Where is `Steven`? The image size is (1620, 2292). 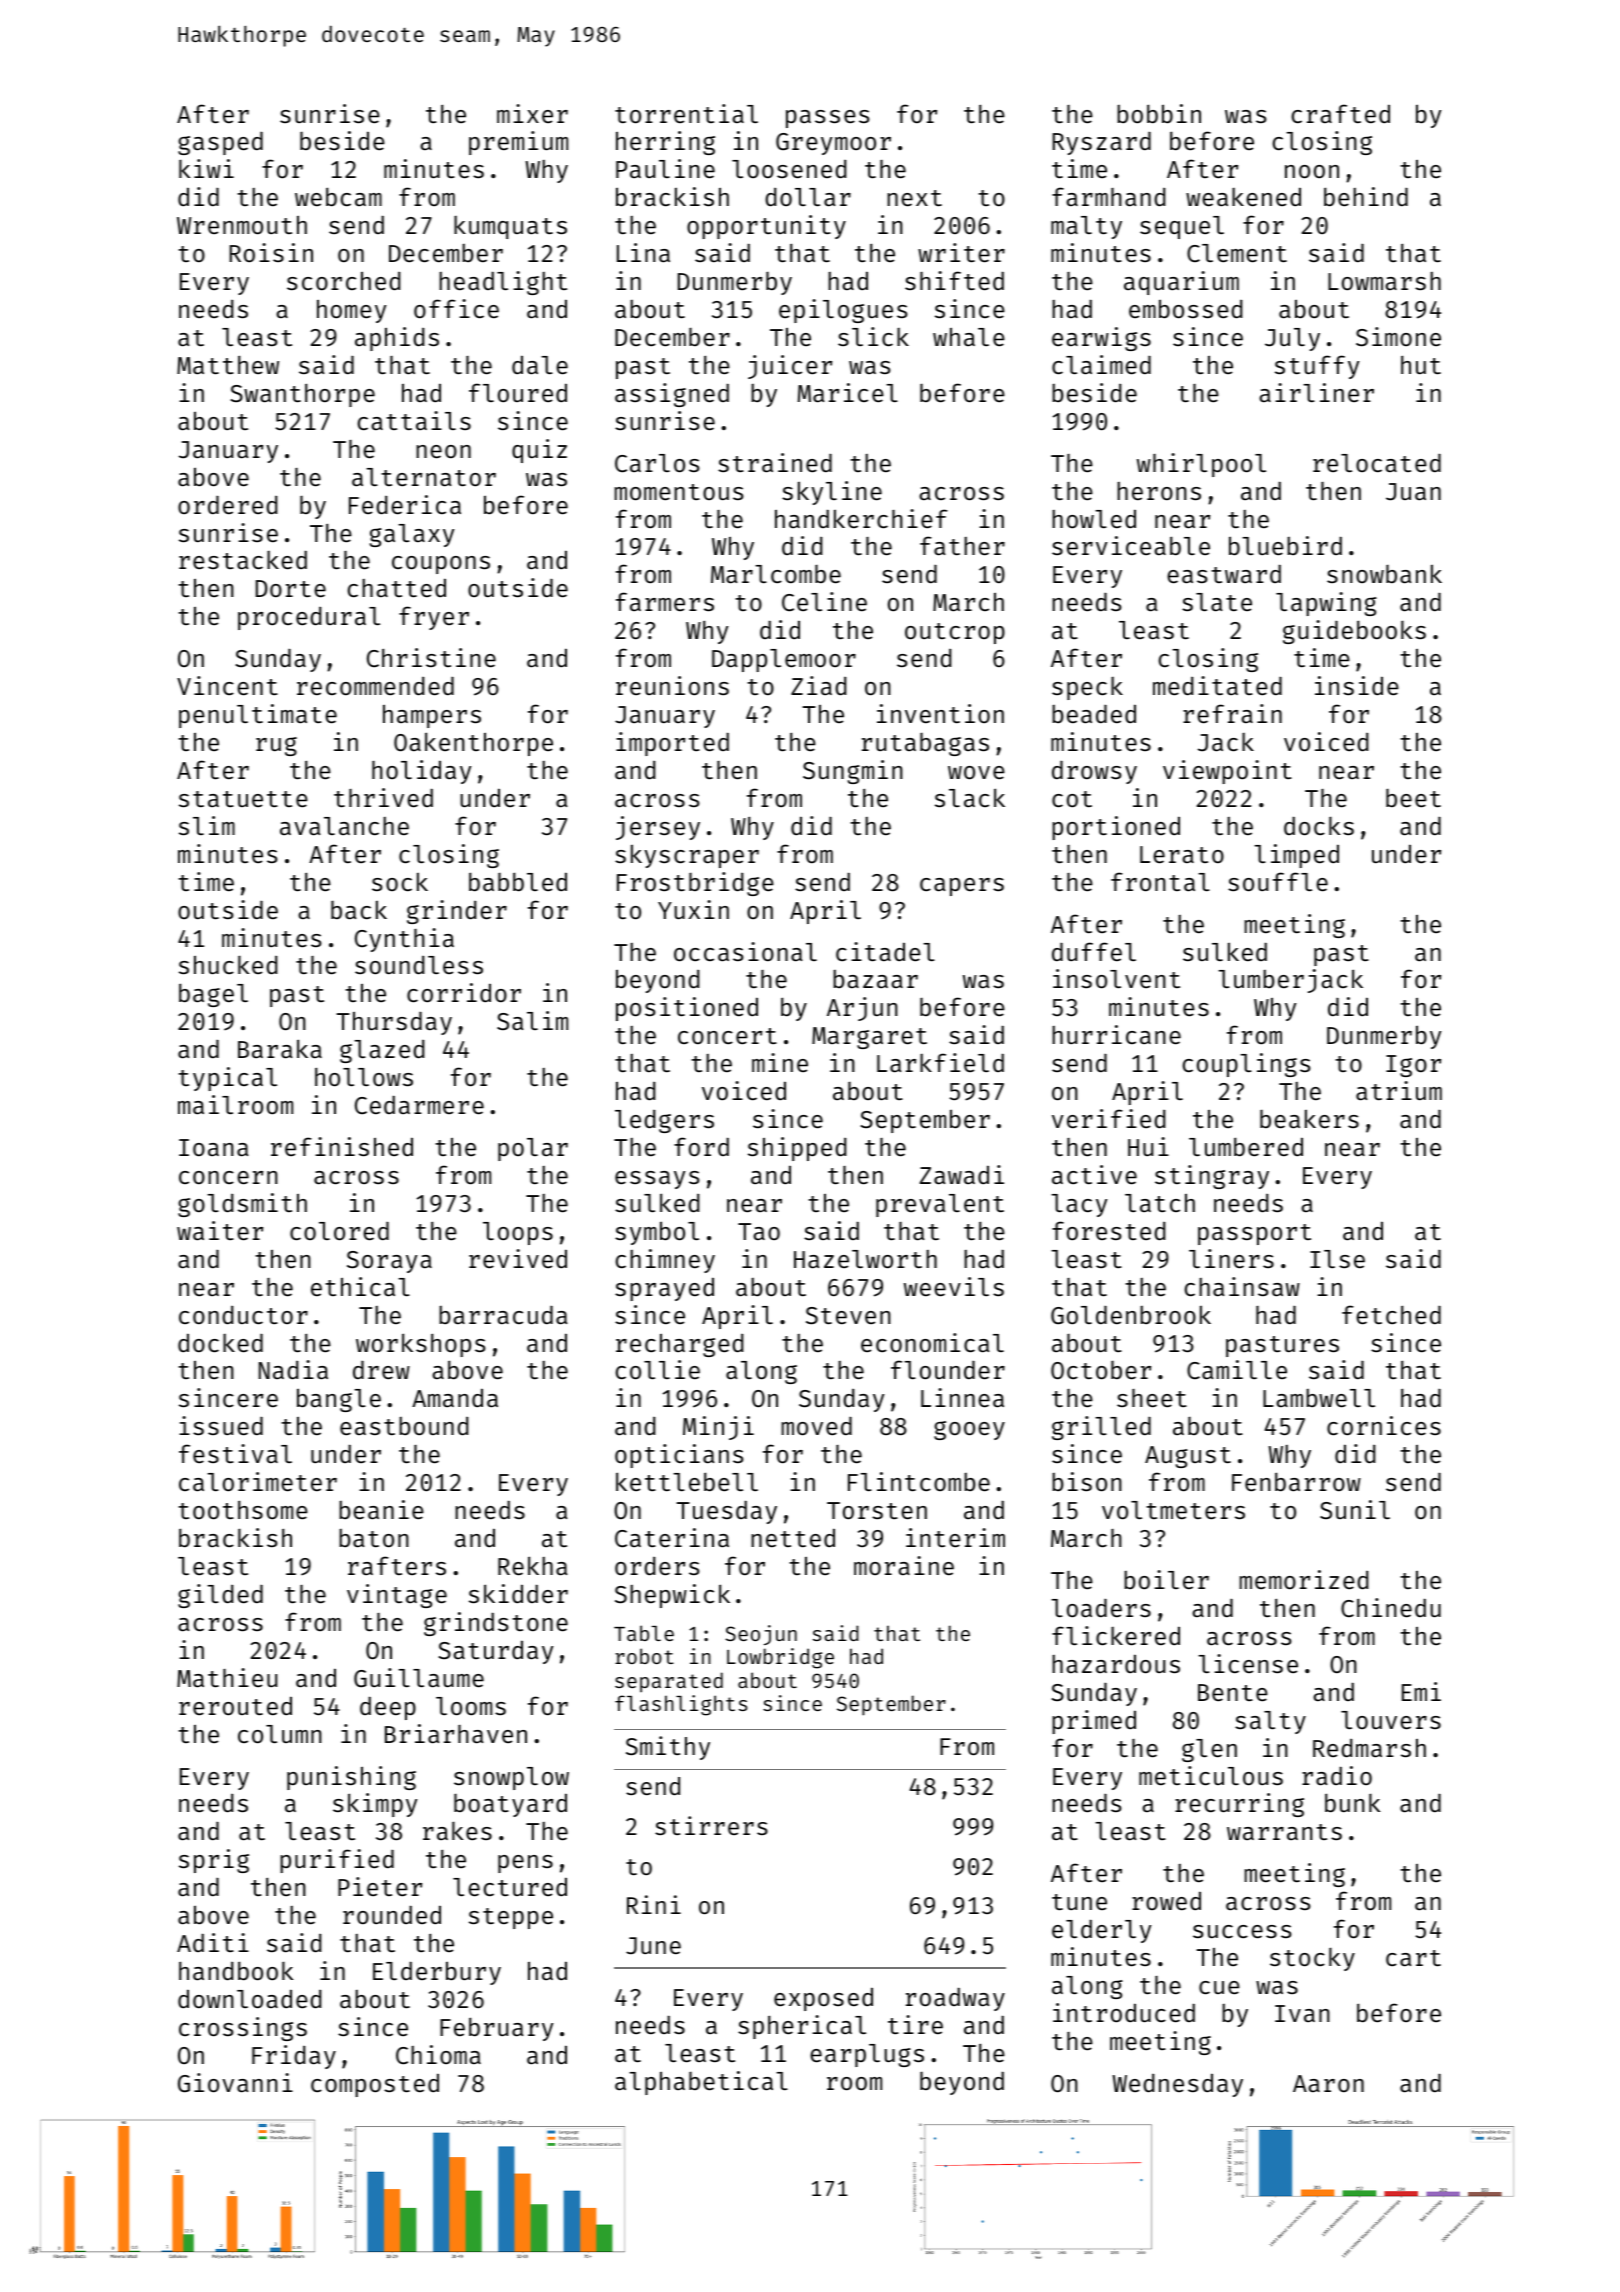 Steven is located at coordinates (848, 1316).
